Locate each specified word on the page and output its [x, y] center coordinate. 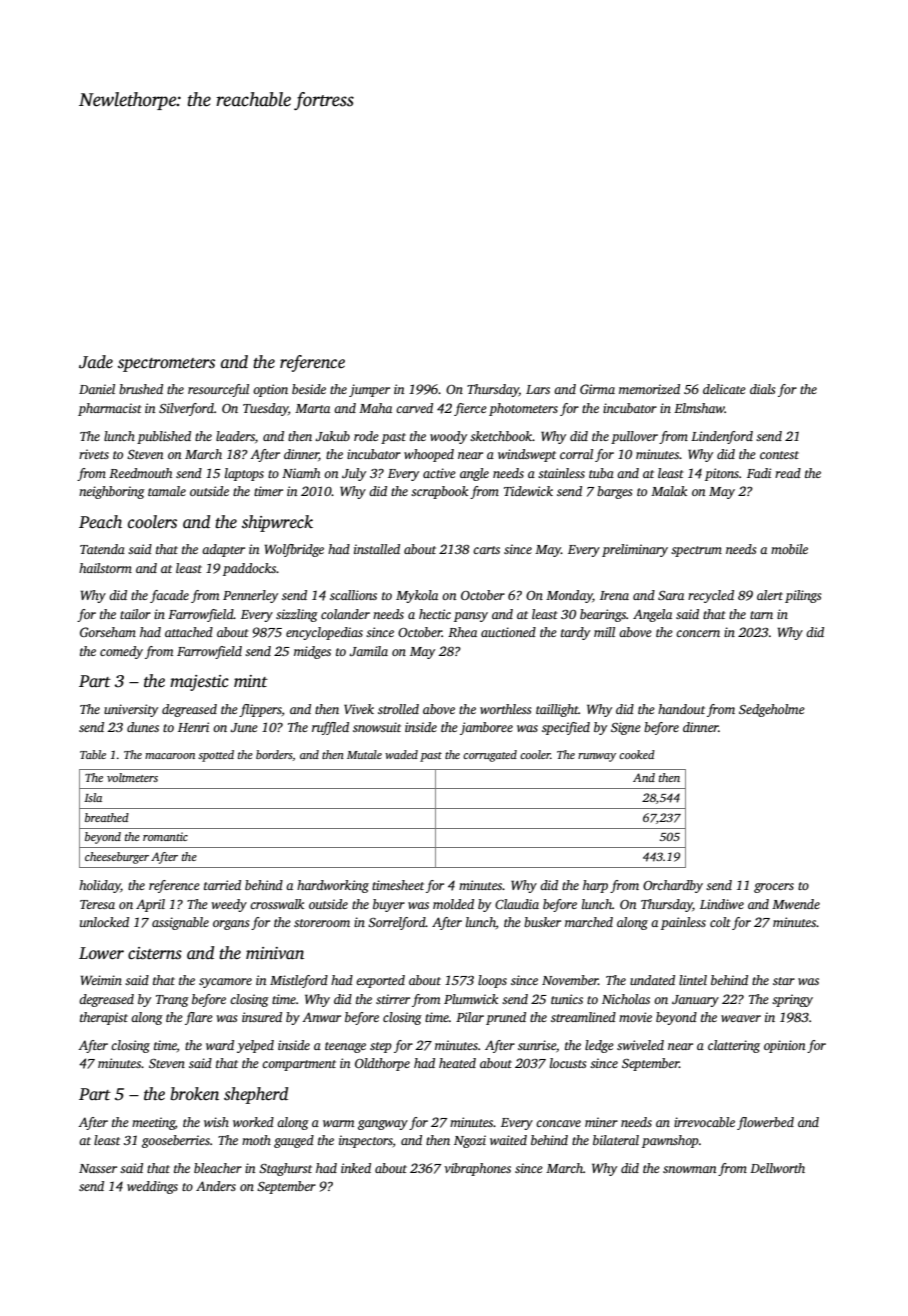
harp [595, 886]
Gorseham [108, 632]
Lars [538, 389]
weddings [152, 1187]
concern [698, 633]
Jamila [368, 651]
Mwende [796, 904]
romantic [165, 836]
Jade [96, 362]
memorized [649, 389]
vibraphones [477, 1169]
